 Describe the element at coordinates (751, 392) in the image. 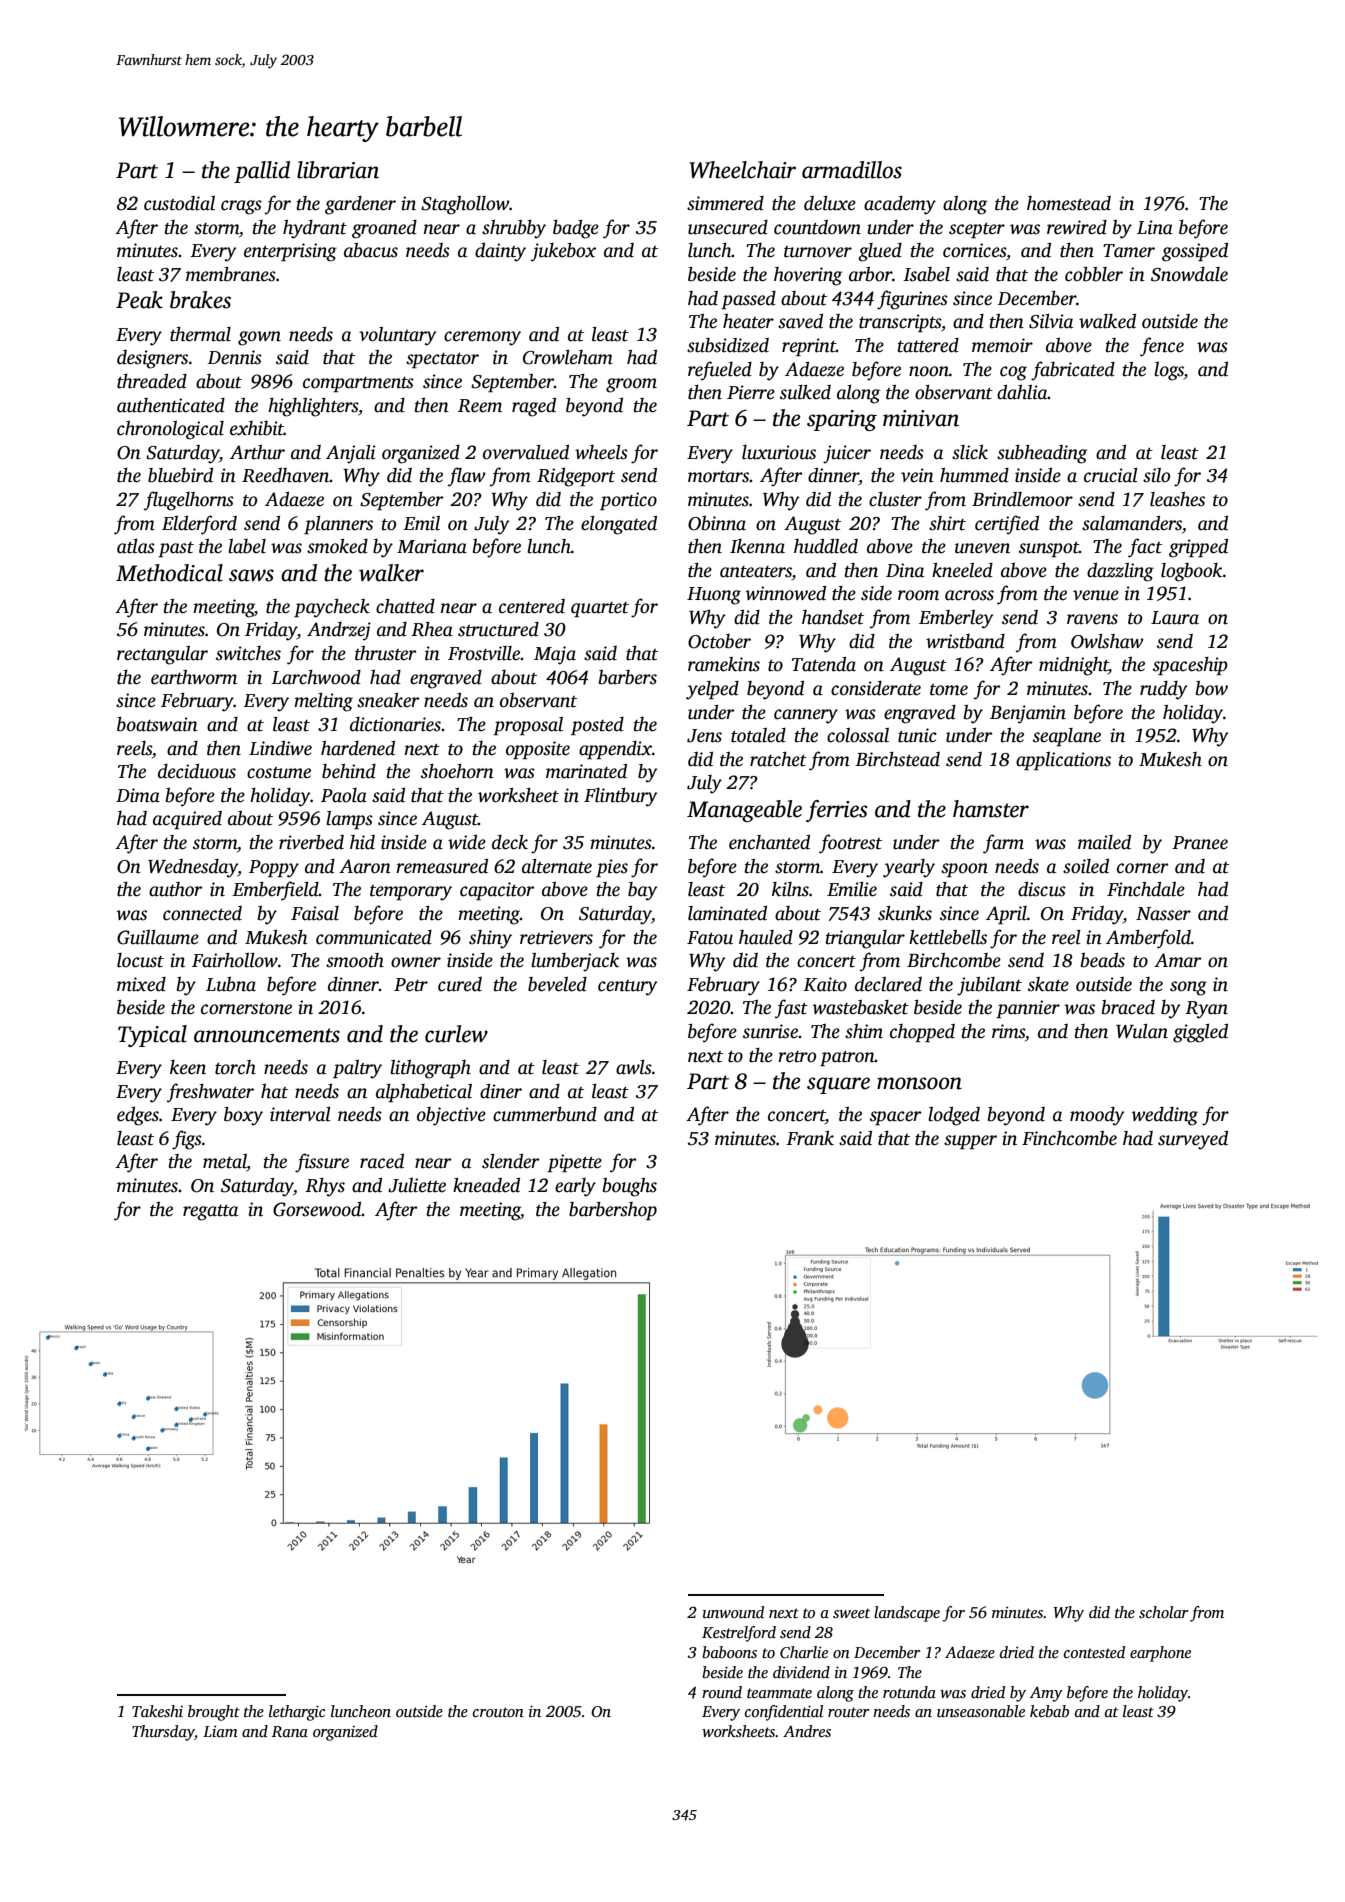

I see `Pierre` at that location.
